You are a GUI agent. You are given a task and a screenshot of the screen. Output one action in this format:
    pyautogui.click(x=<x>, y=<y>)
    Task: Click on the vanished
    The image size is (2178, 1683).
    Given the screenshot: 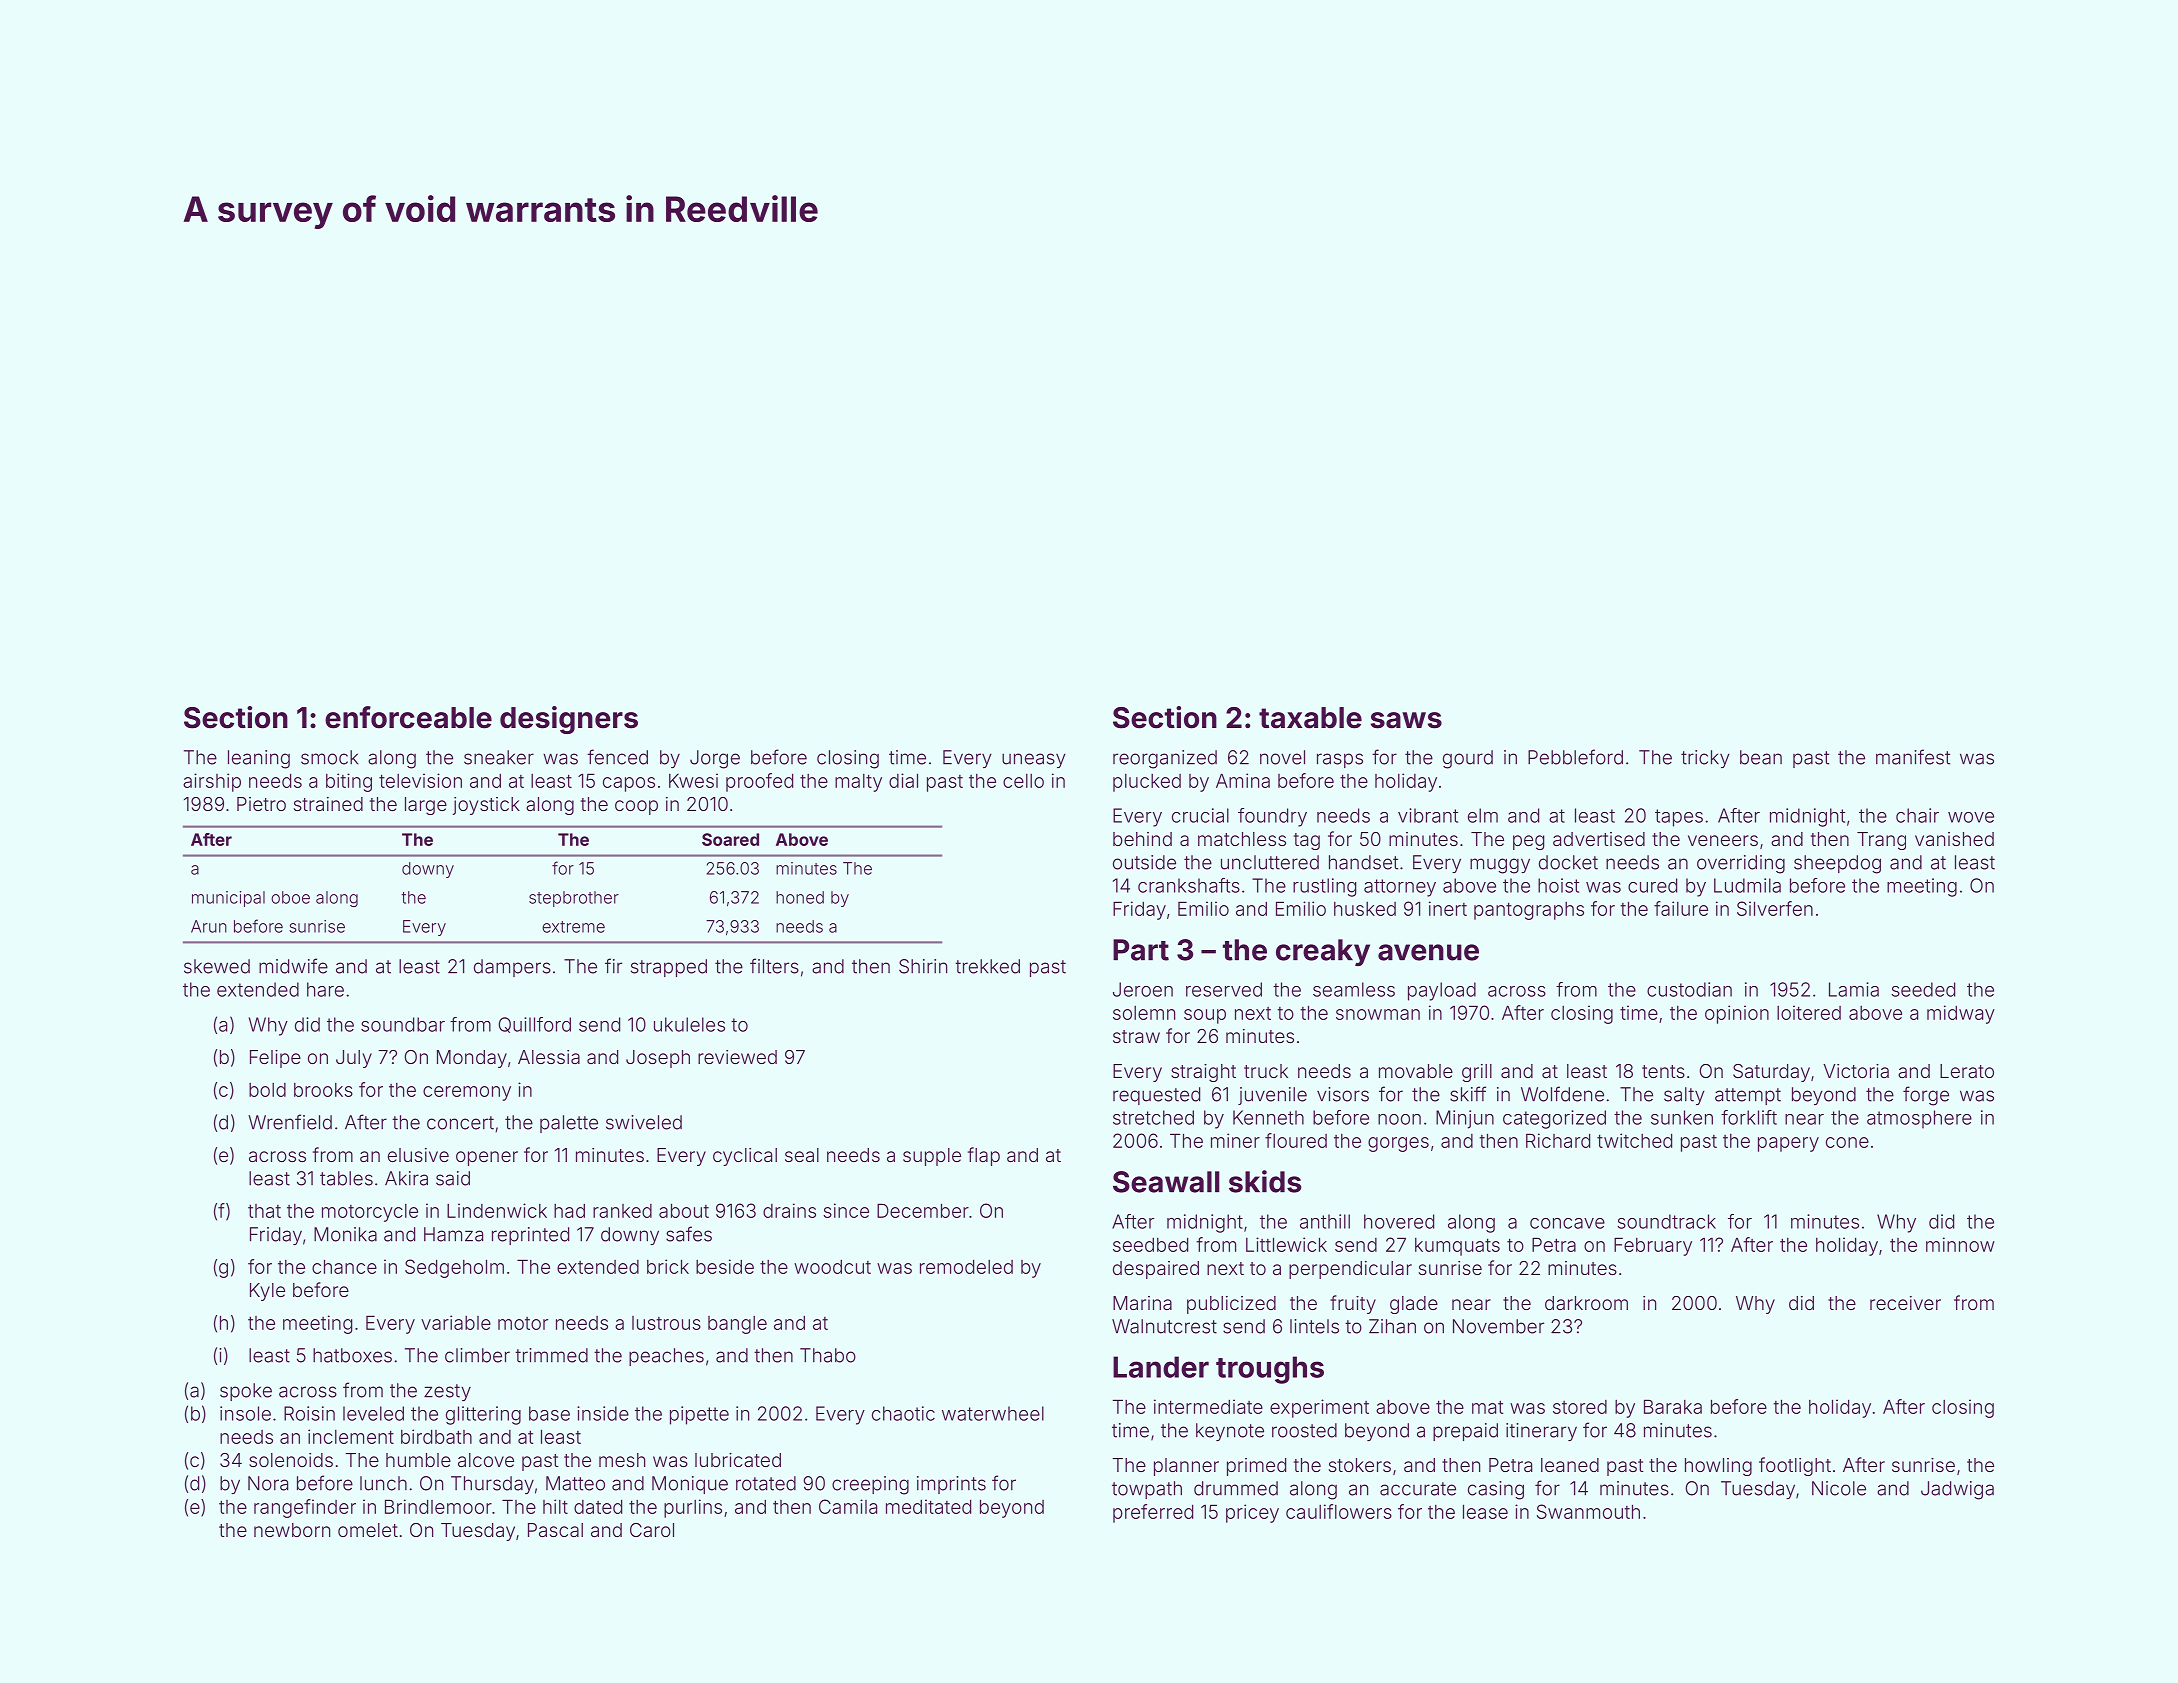 What is the action you would take?
    pyautogui.click(x=1954, y=839)
